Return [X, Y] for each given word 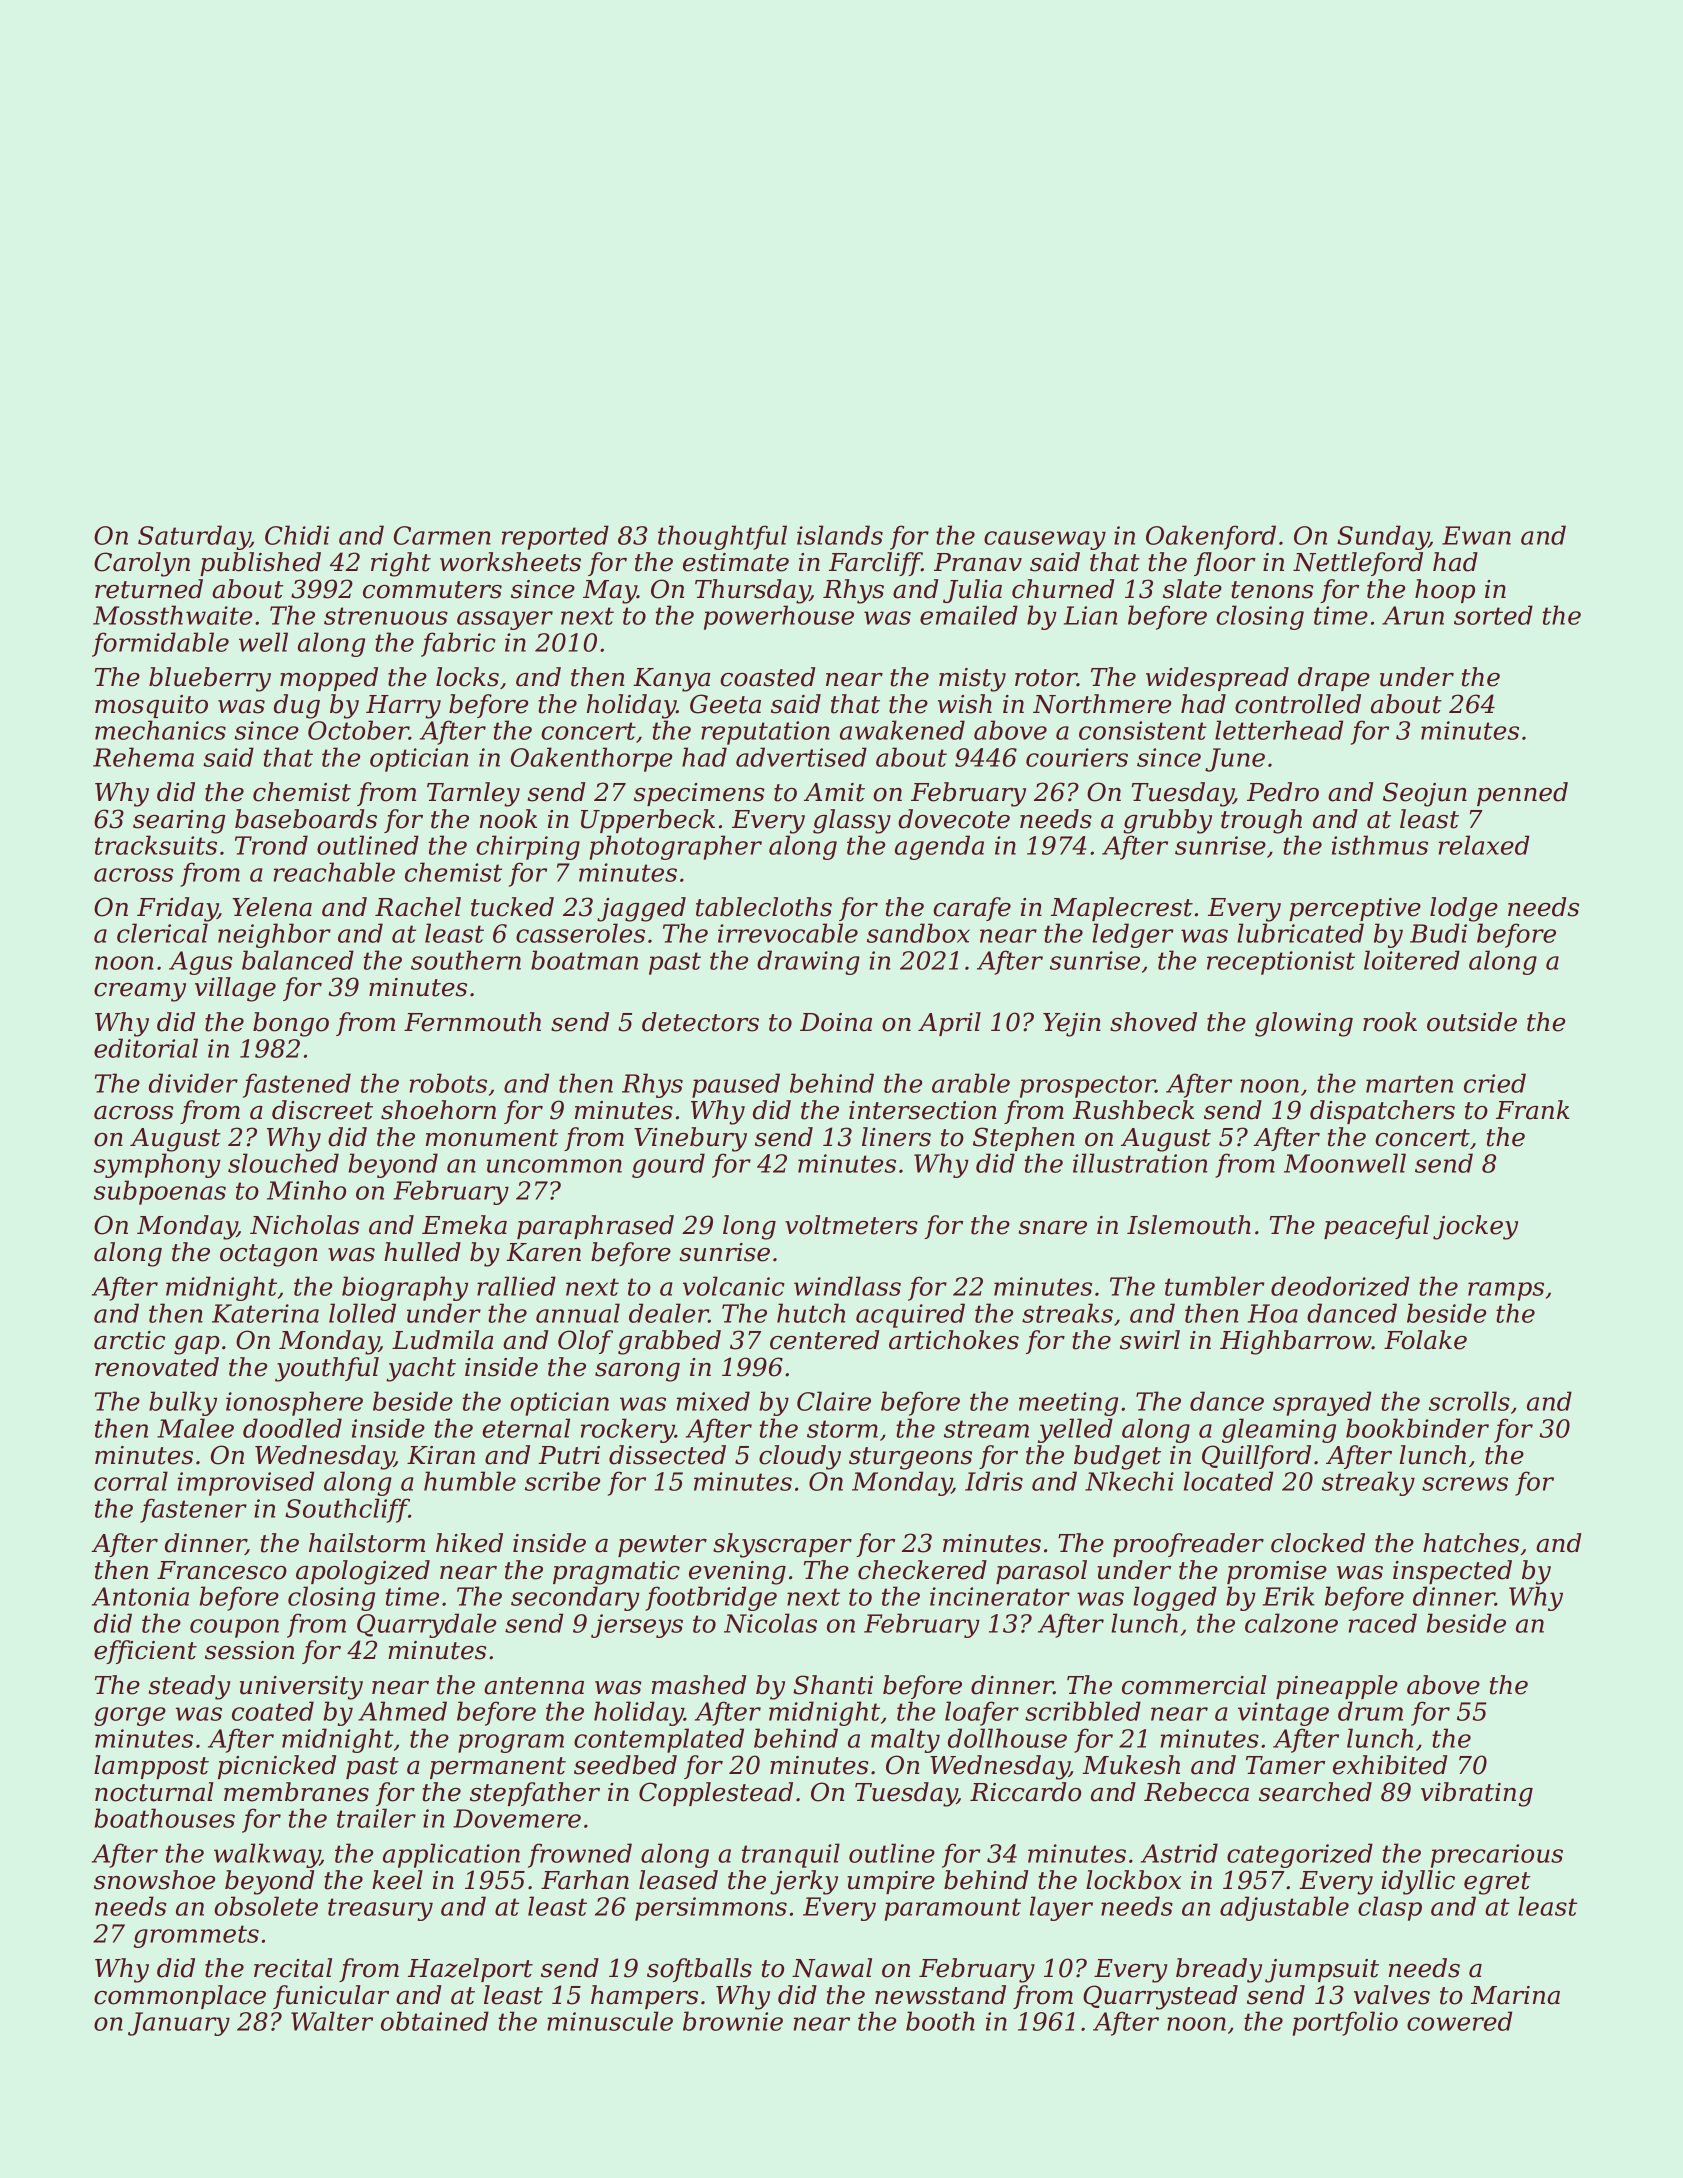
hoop [1445, 591]
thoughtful [722, 537]
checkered [922, 1570]
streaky [1368, 1483]
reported [555, 537]
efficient [145, 1652]
